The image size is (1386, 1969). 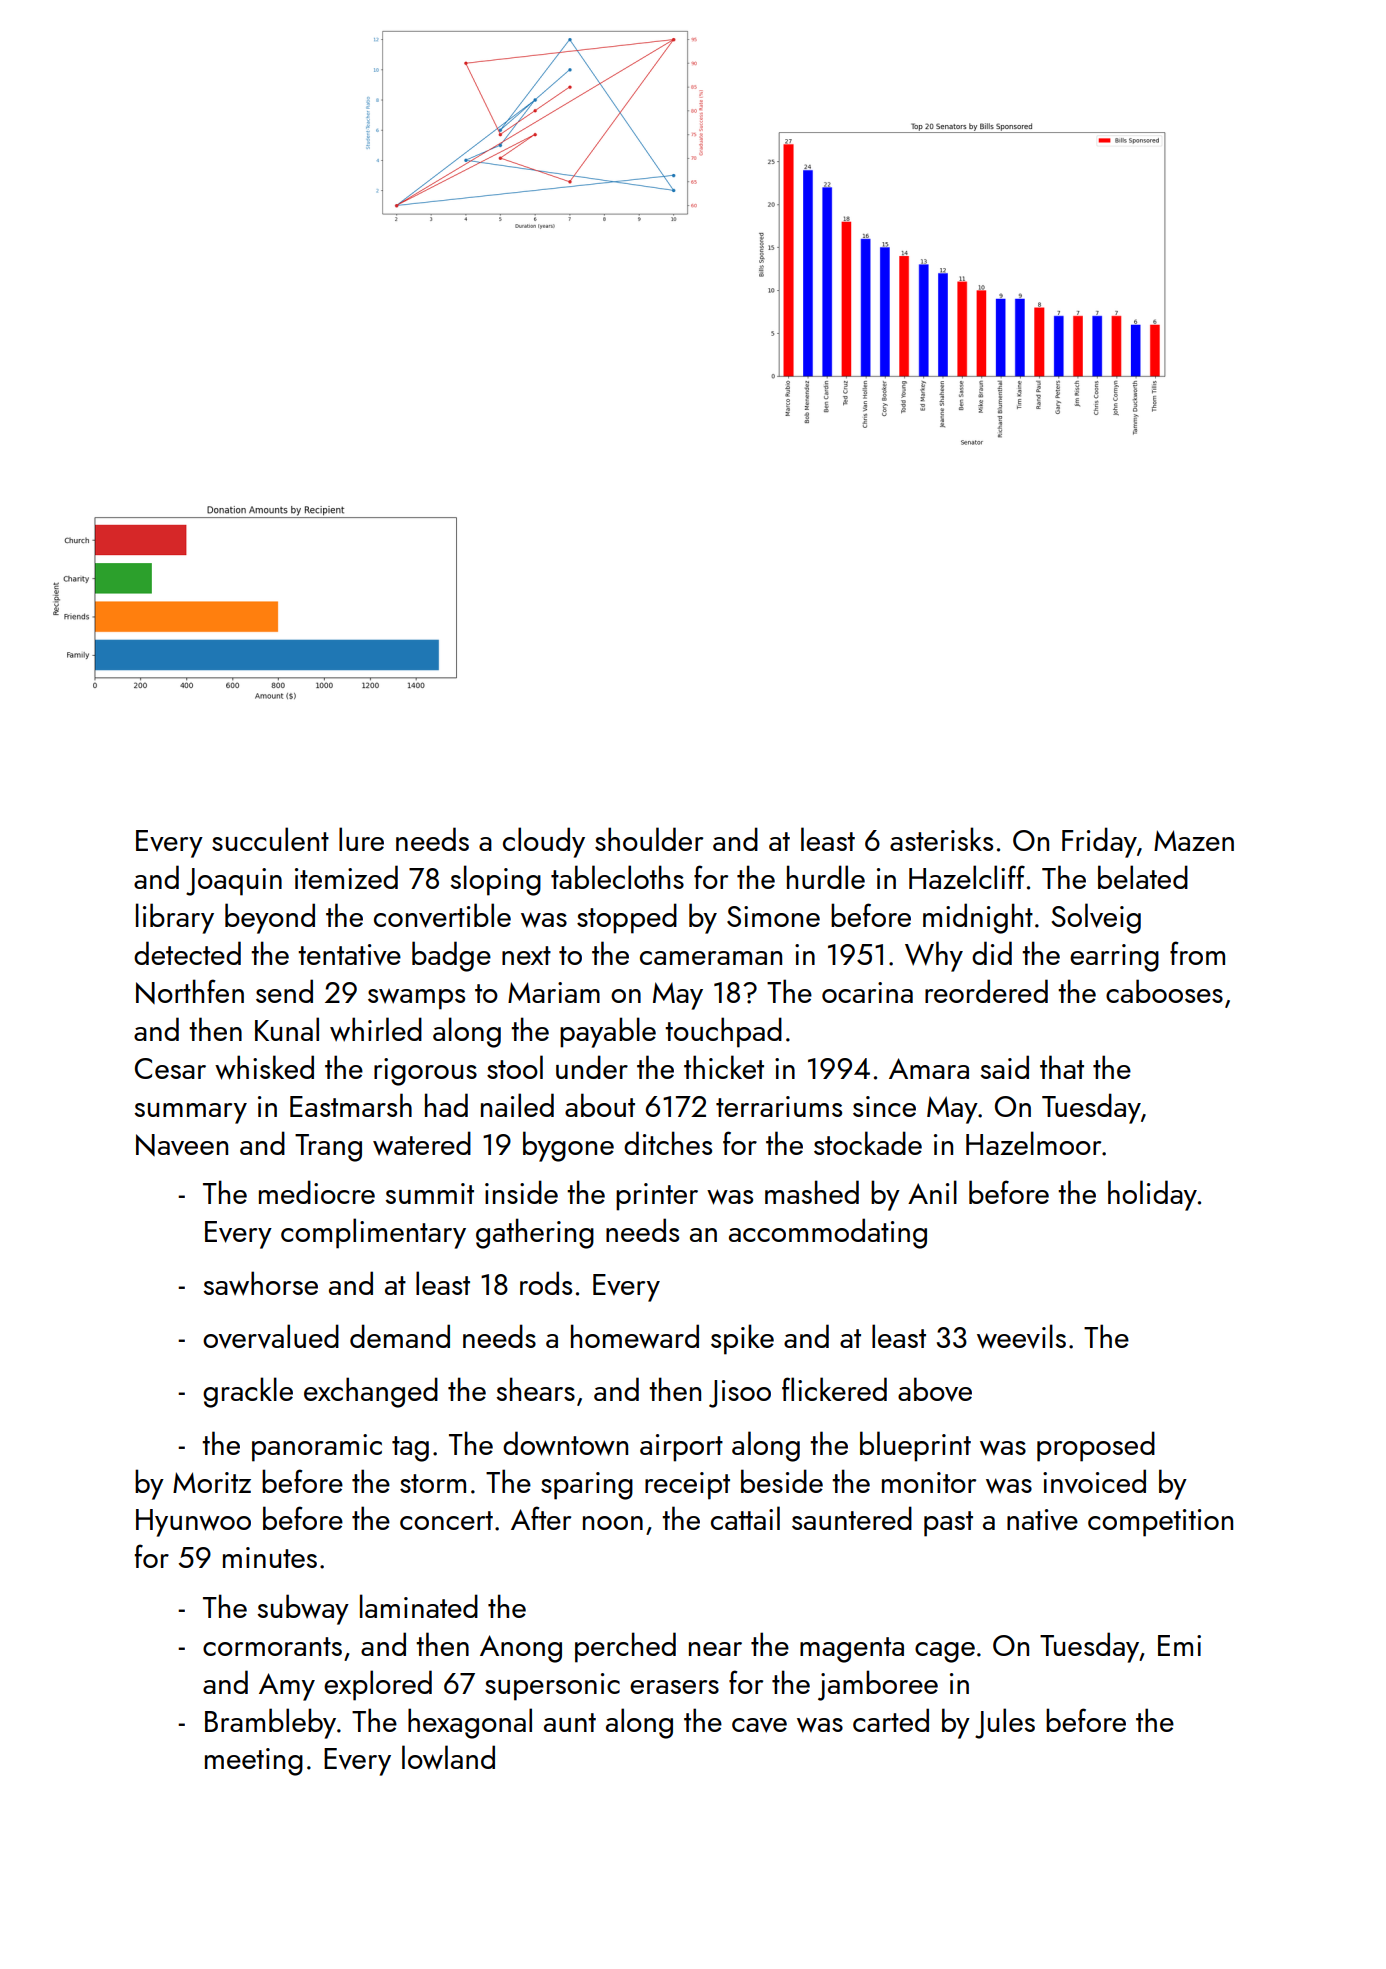 I want to click on beyond, so click(x=270, y=918).
